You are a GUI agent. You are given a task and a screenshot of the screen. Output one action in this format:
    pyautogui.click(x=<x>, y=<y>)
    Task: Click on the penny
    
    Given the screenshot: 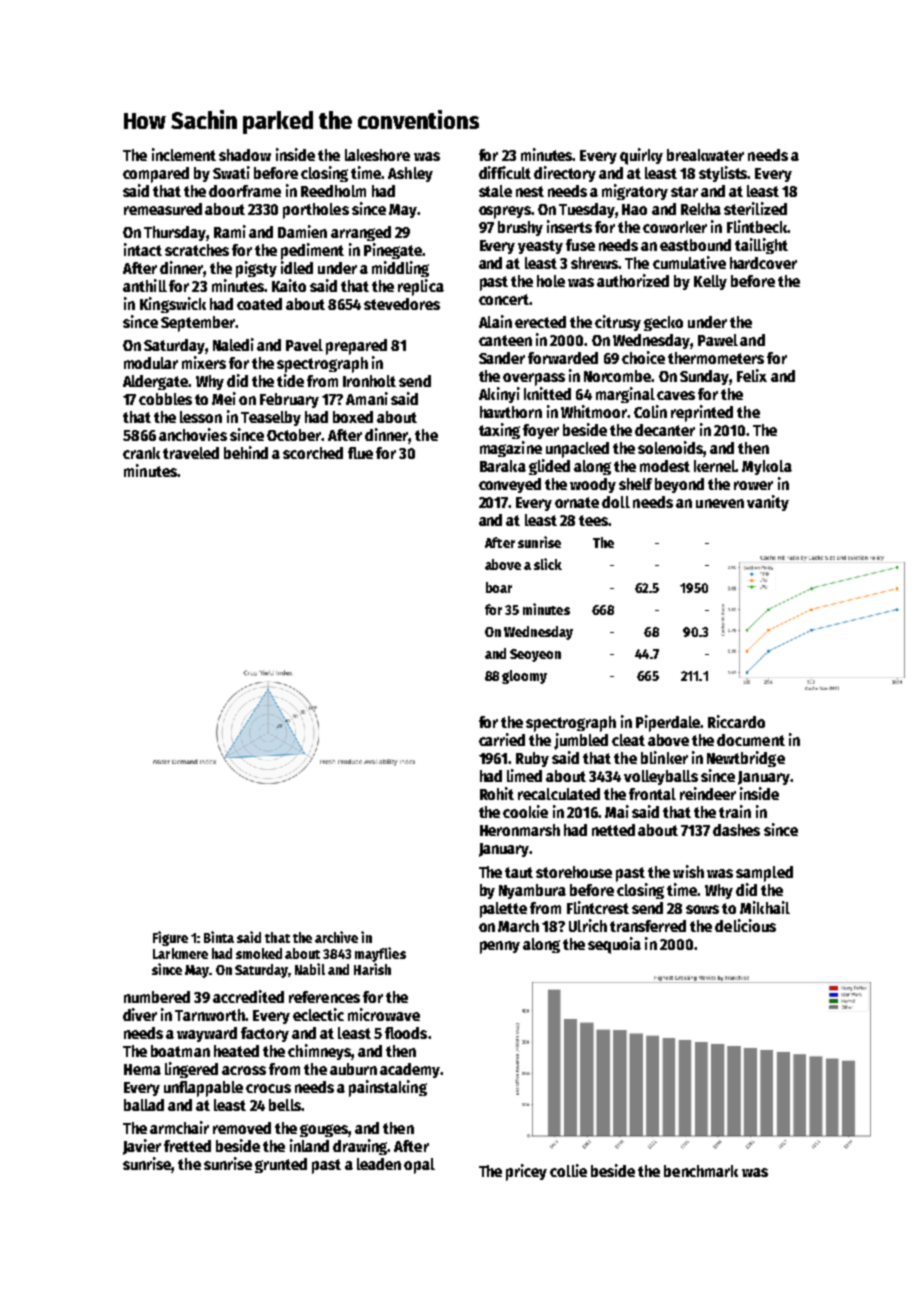 What is the action you would take?
    pyautogui.click(x=500, y=947)
